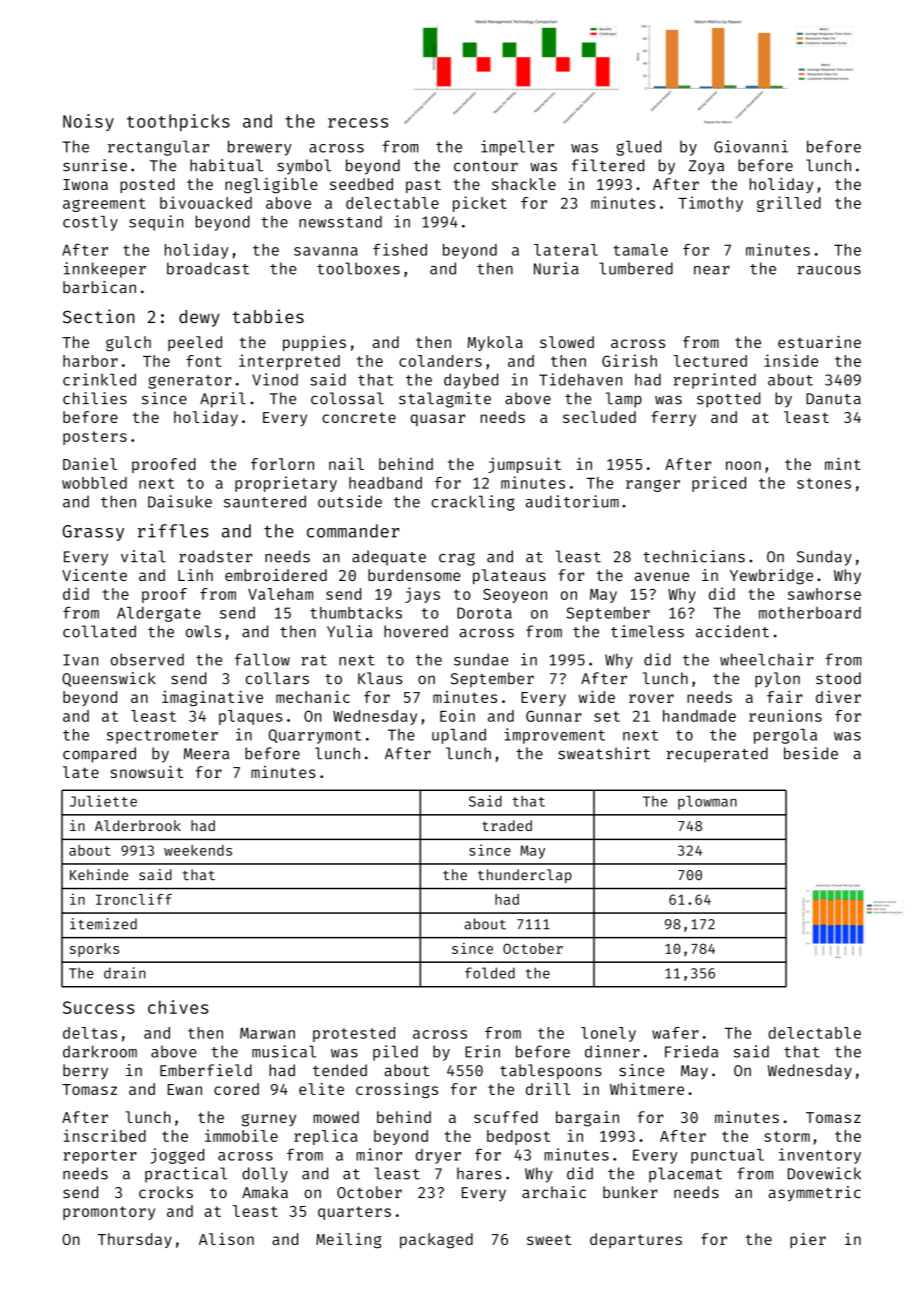 The height and width of the screenshot is (1314, 924). What do you see at coordinates (178, 1007) in the screenshot?
I see `chives` at bounding box center [178, 1007].
